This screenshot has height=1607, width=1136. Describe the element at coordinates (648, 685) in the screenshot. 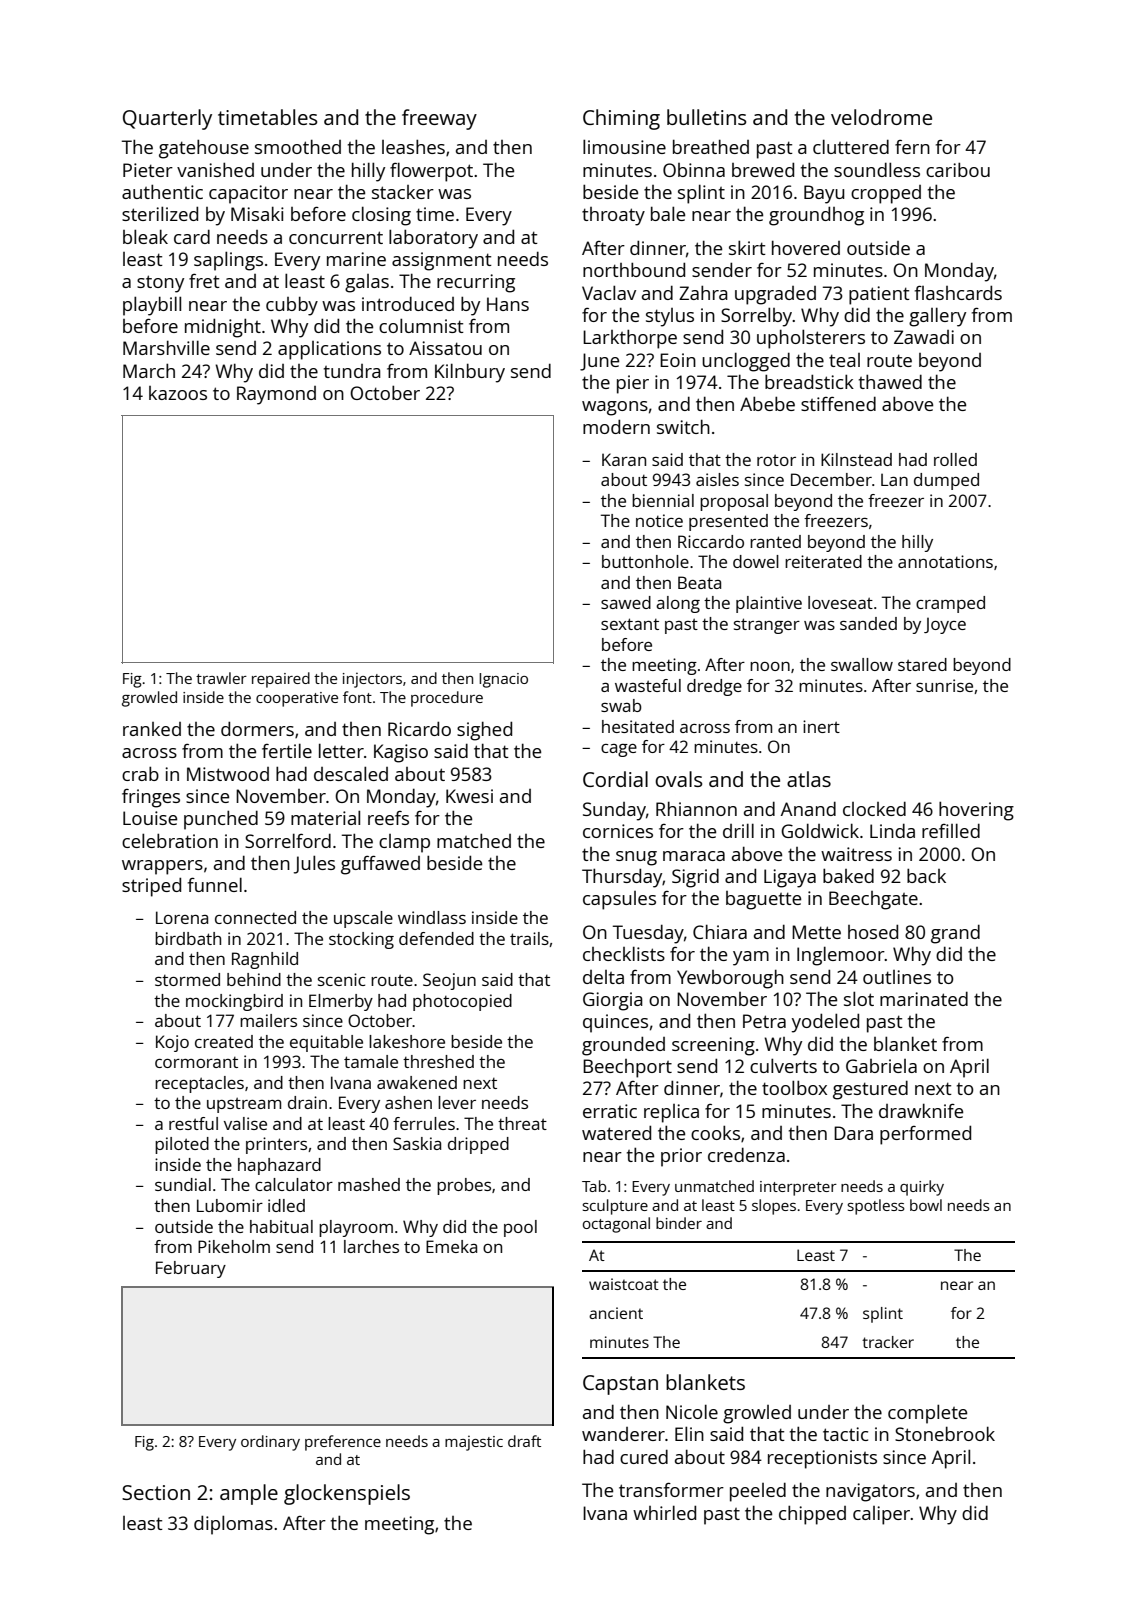

I see `wasteful` at that location.
